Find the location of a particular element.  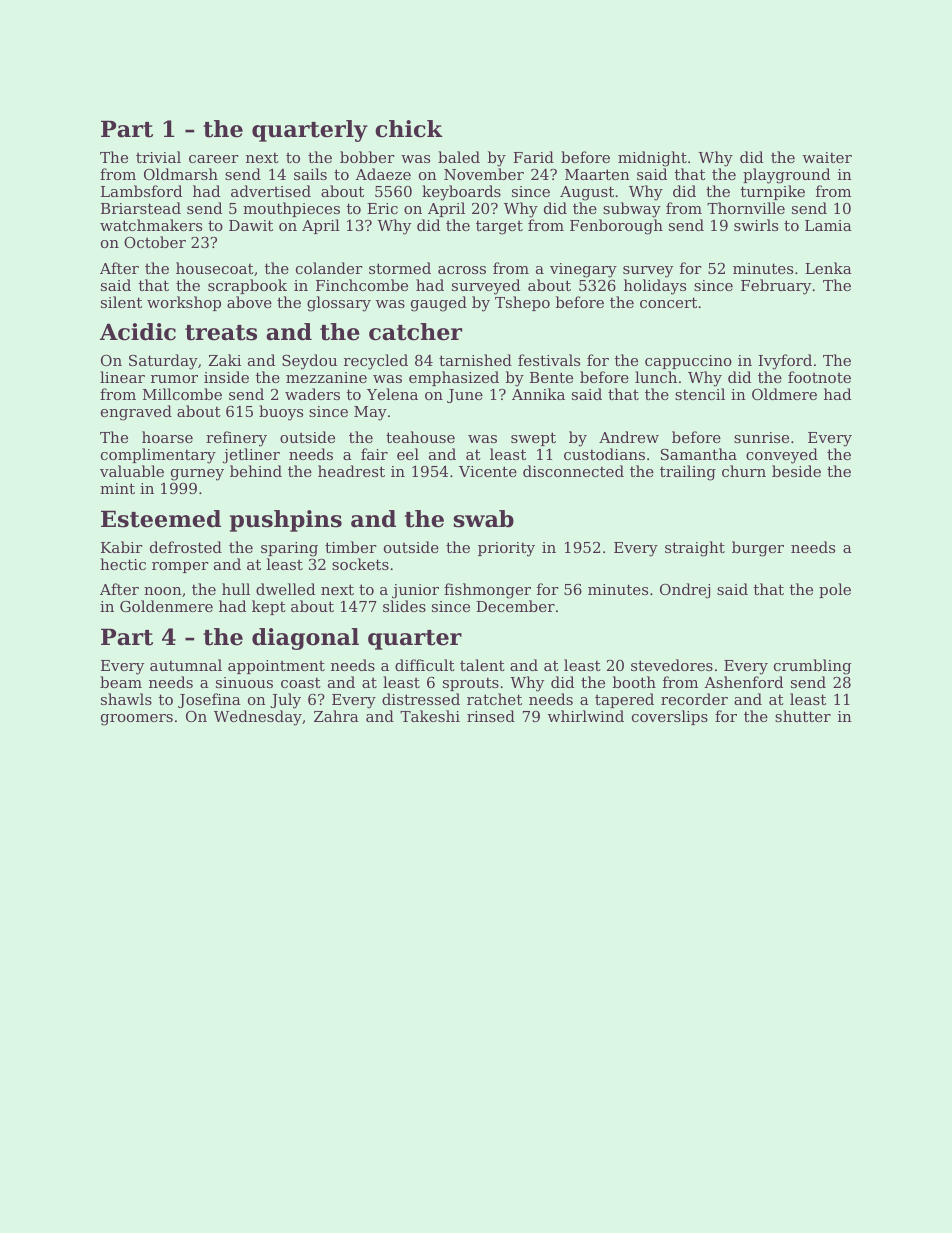

sockets is located at coordinates (360, 564).
